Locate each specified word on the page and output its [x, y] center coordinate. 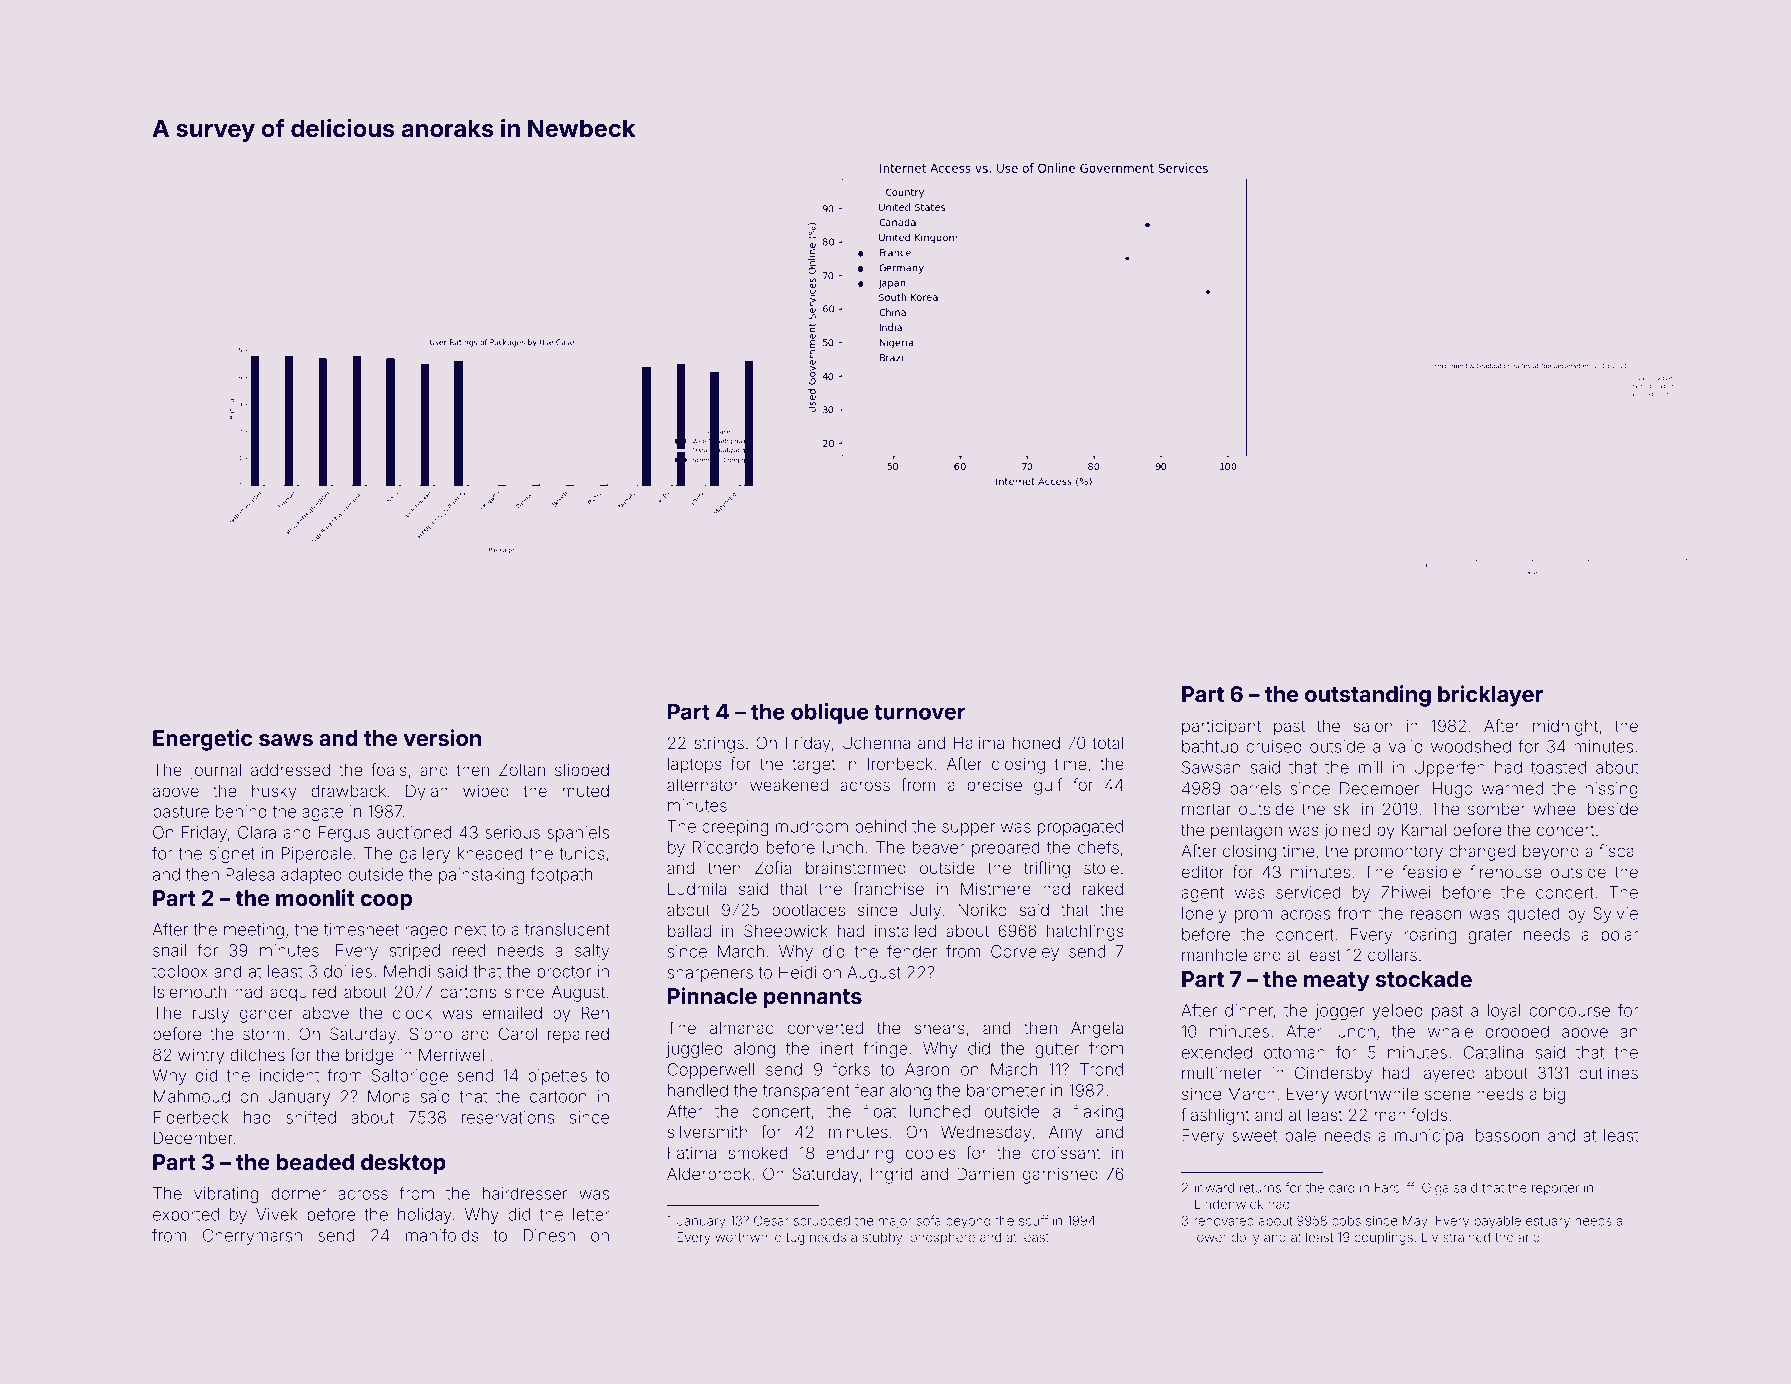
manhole [1214, 954]
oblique [830, 713]
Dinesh [549, 1235]
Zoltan [522, 769]
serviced [1308, 892]
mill [1370, 767]
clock [412, 1013]
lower [1210, 1237]
